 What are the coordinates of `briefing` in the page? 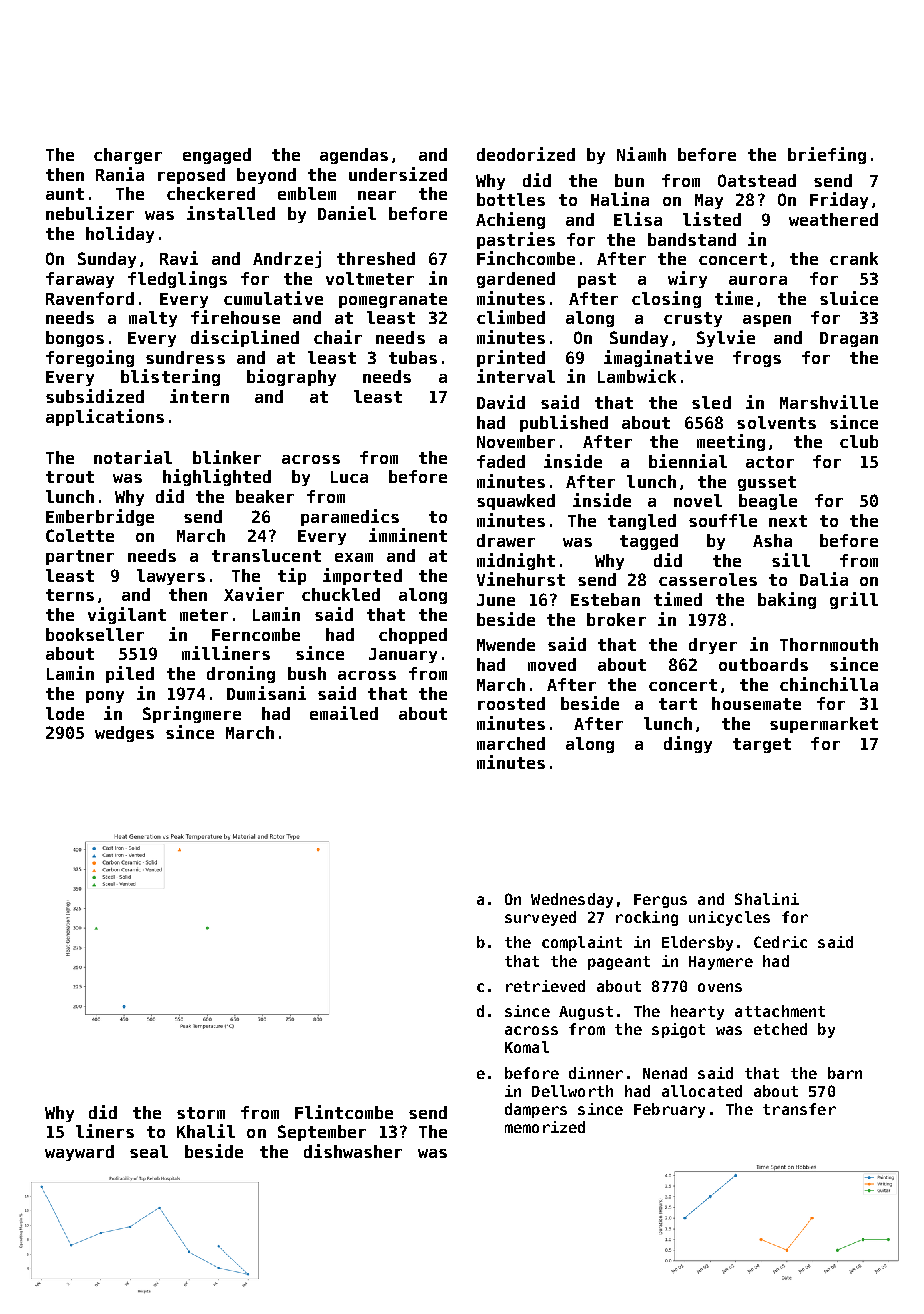 It's located at (827, 155).
